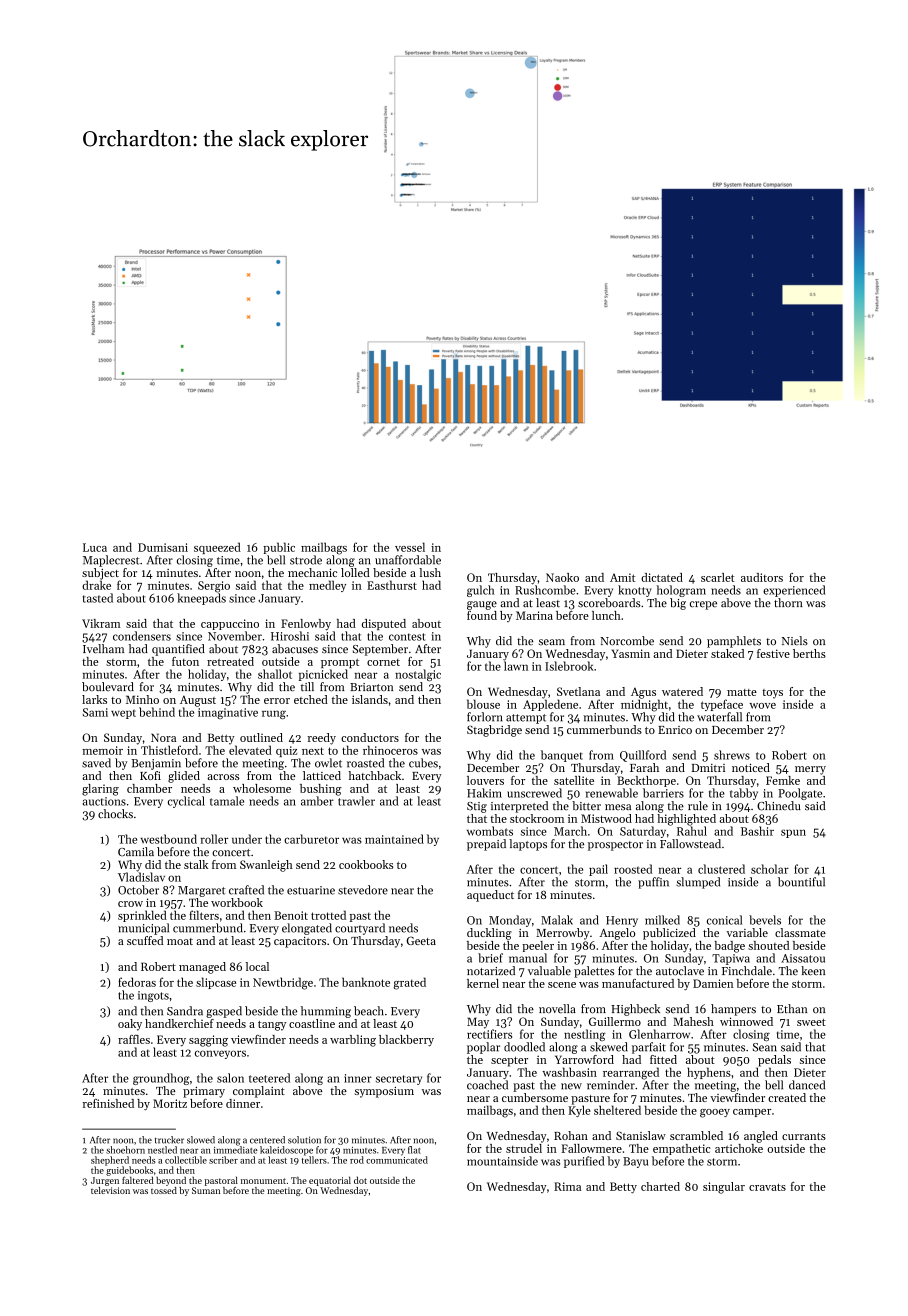 The image size is (908, 1316). What do you see at coordinates (374, 775) in the page?
I see `hatchback` at bounding box center [374, 775].
